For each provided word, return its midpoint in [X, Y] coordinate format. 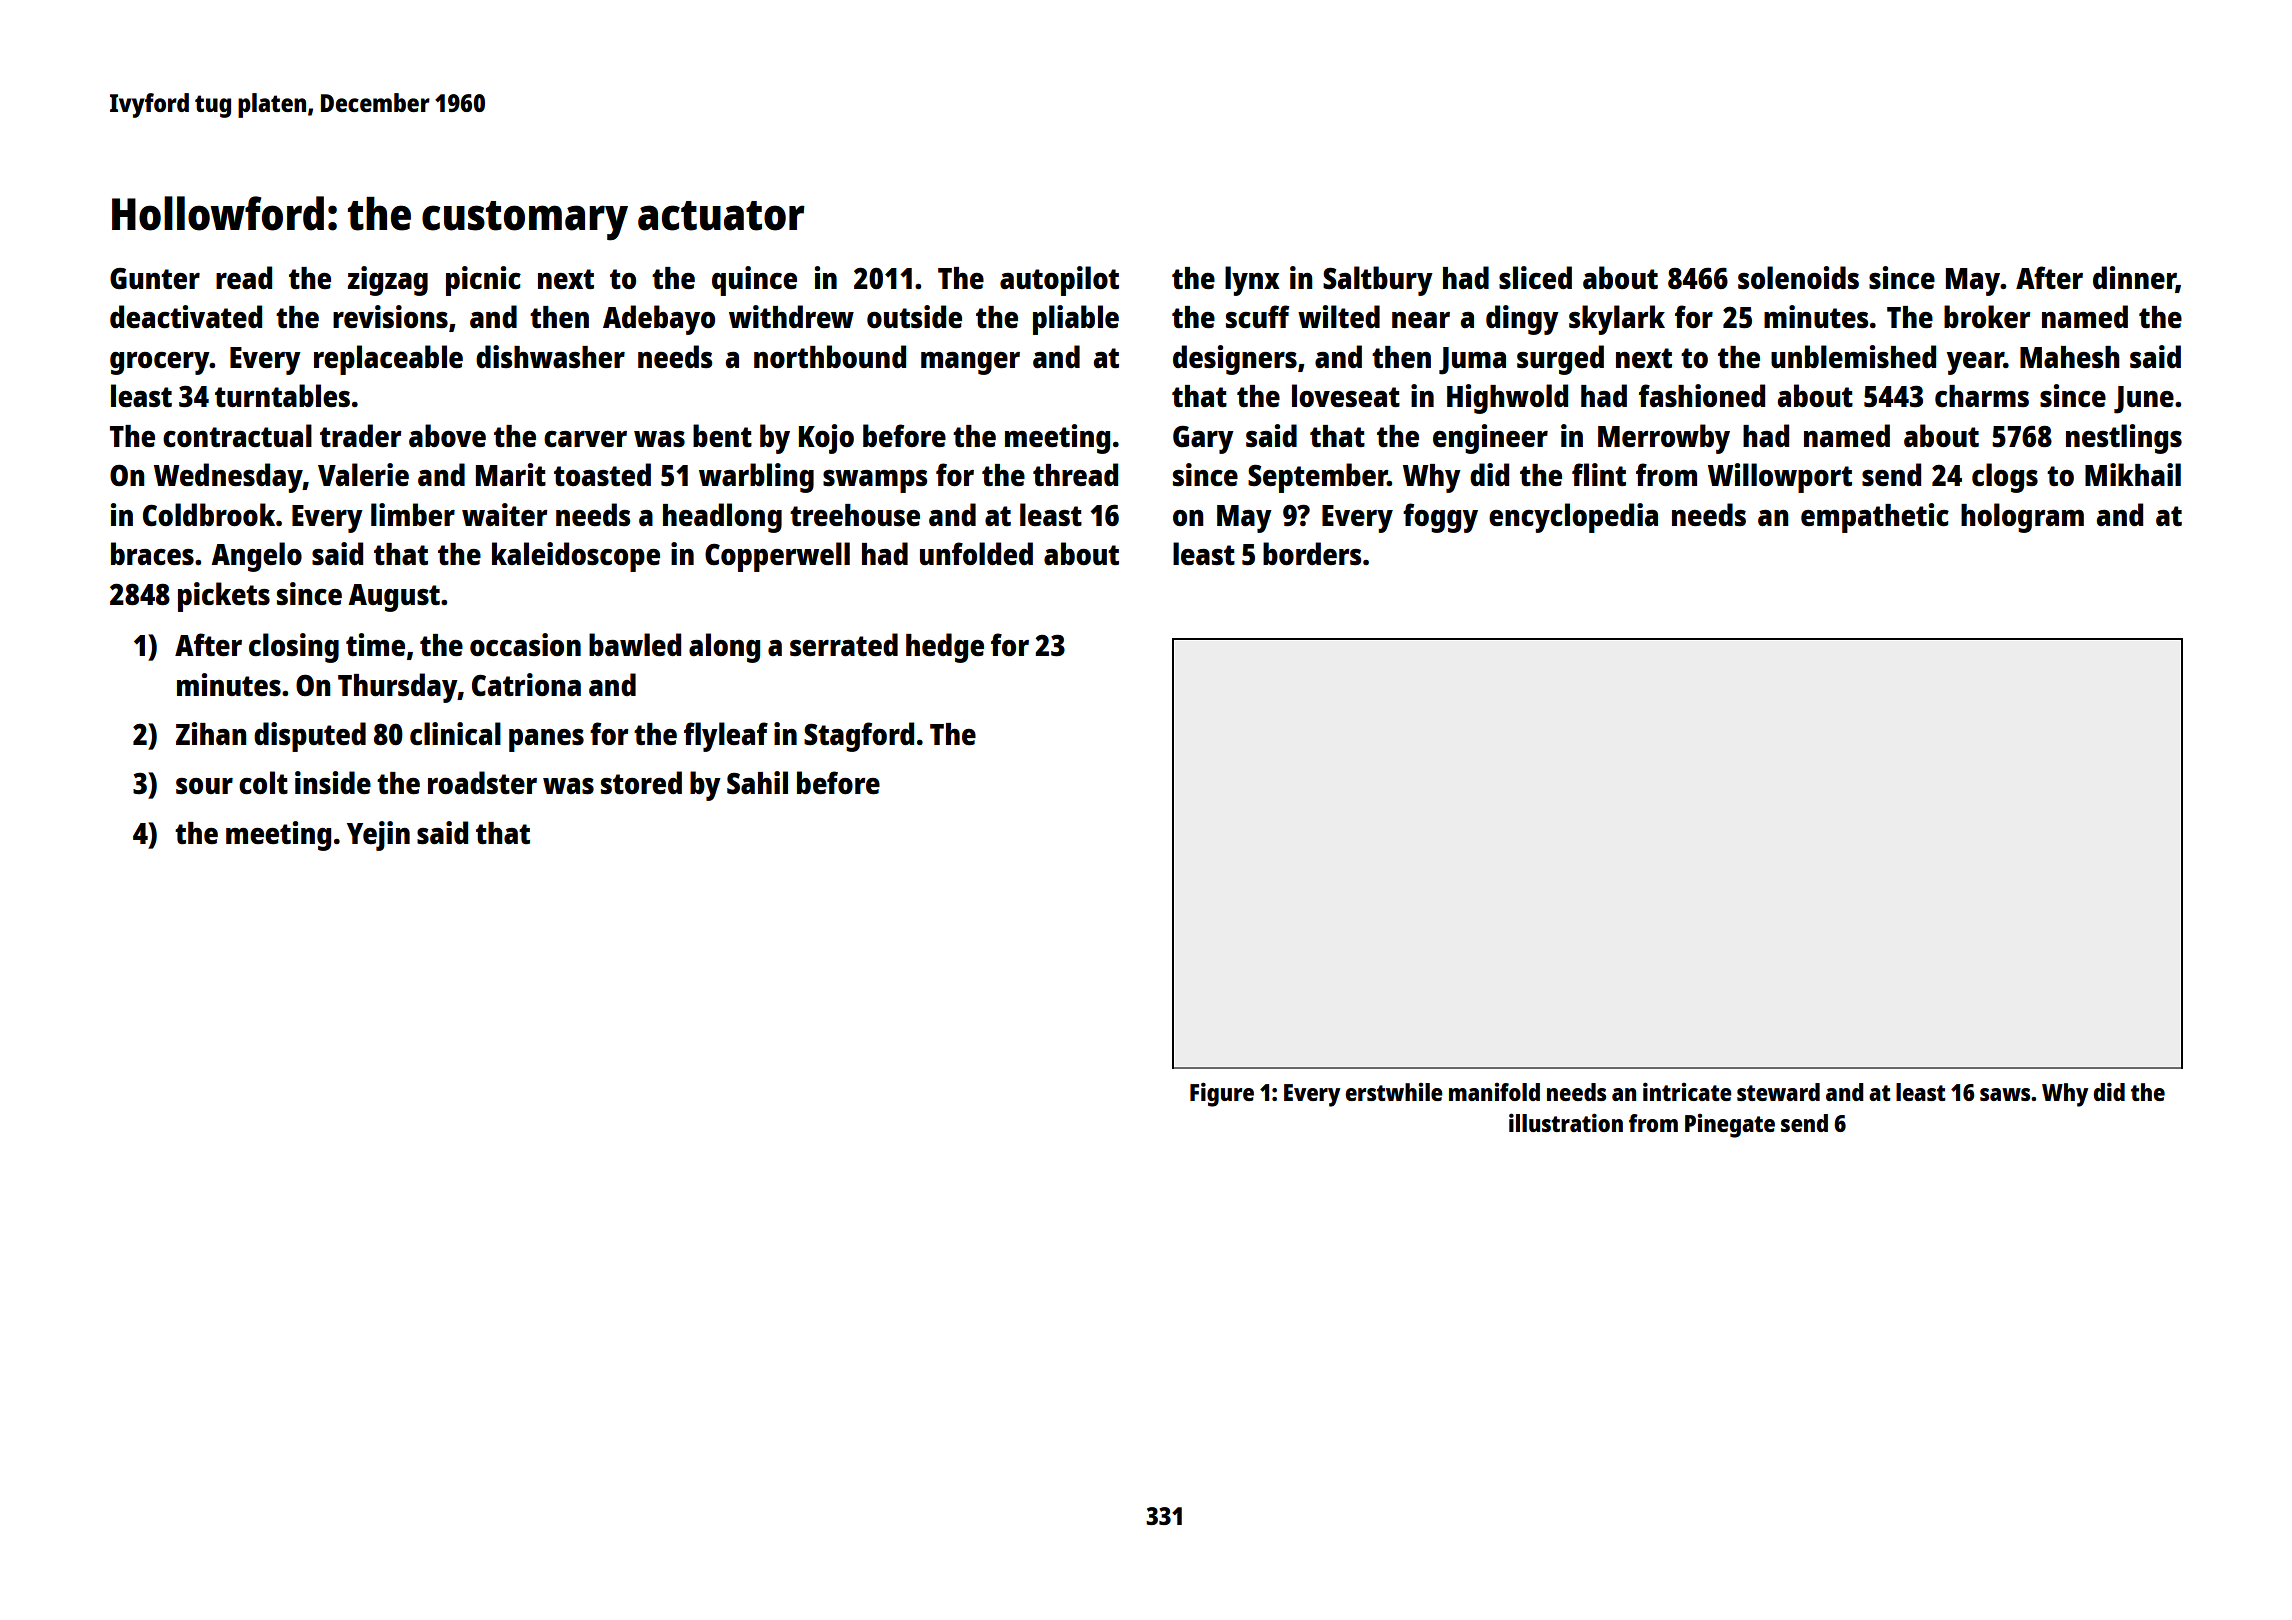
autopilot [1059, 281]
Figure [1222, 1094]
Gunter [155, 278]
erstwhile [1394, 1092]
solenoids [1798, 278]
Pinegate [1730, 1126]
